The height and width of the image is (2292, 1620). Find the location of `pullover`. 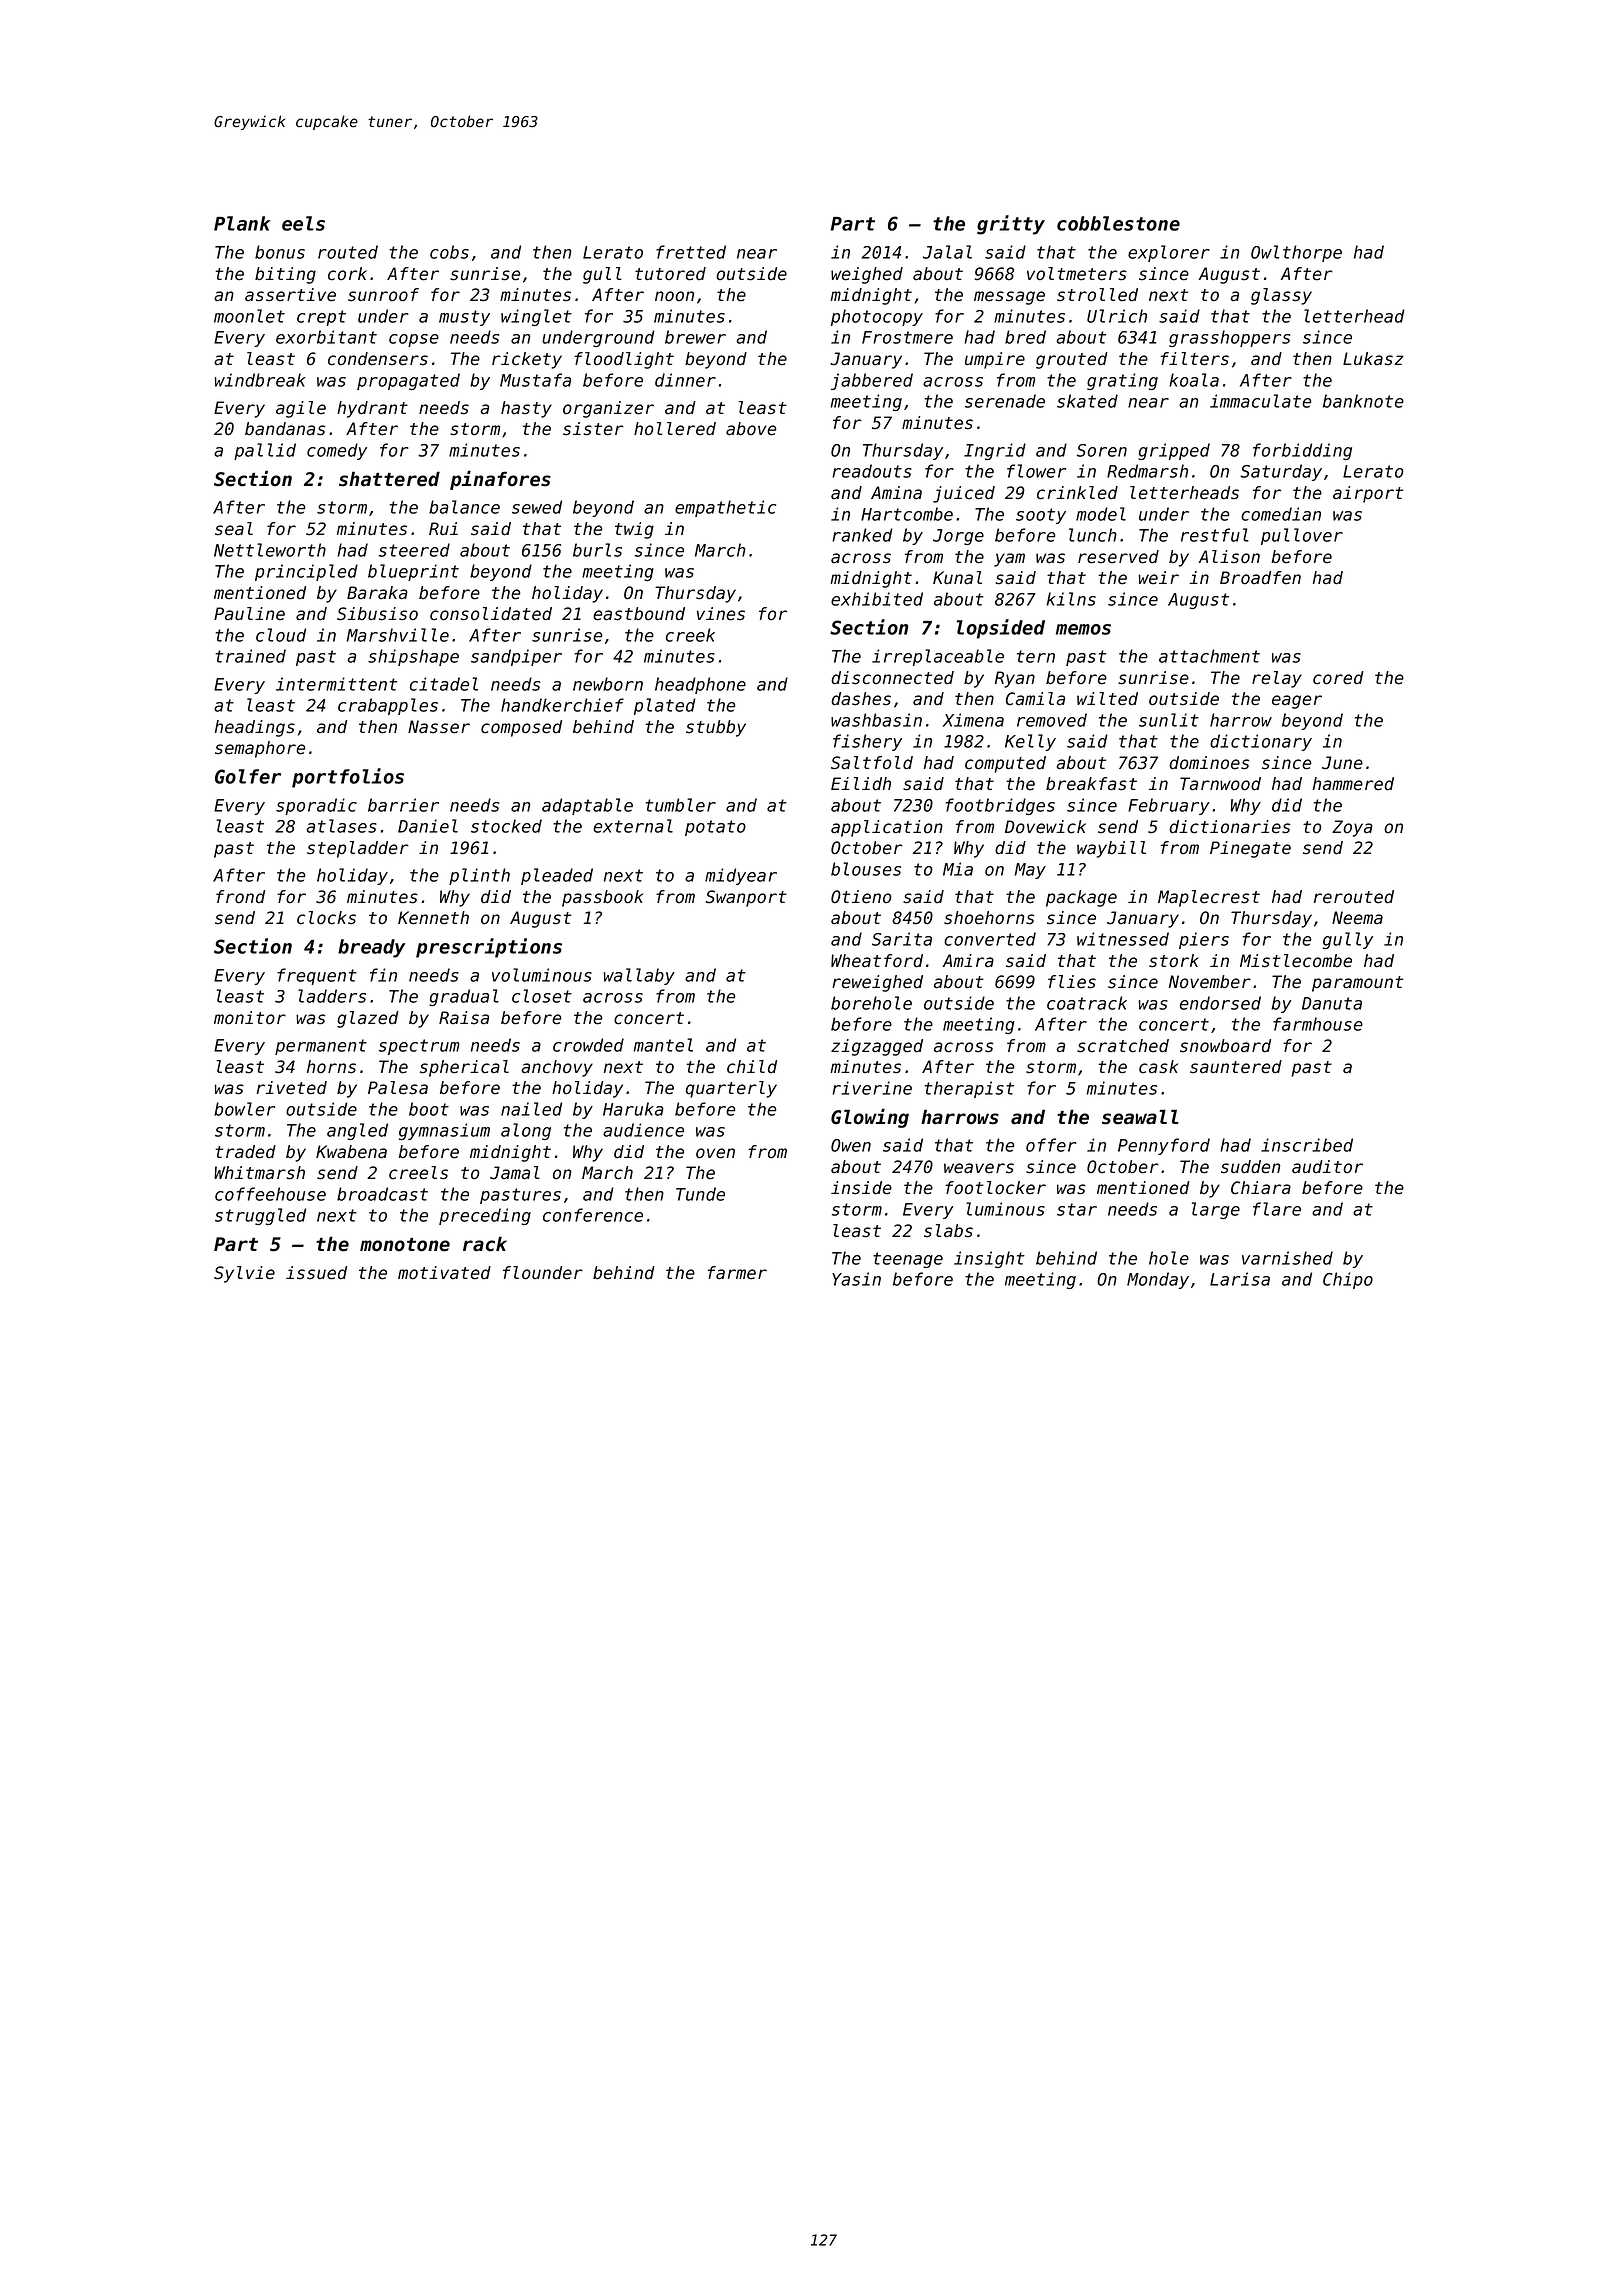

pullover is located at coordinates (1302, 536).
